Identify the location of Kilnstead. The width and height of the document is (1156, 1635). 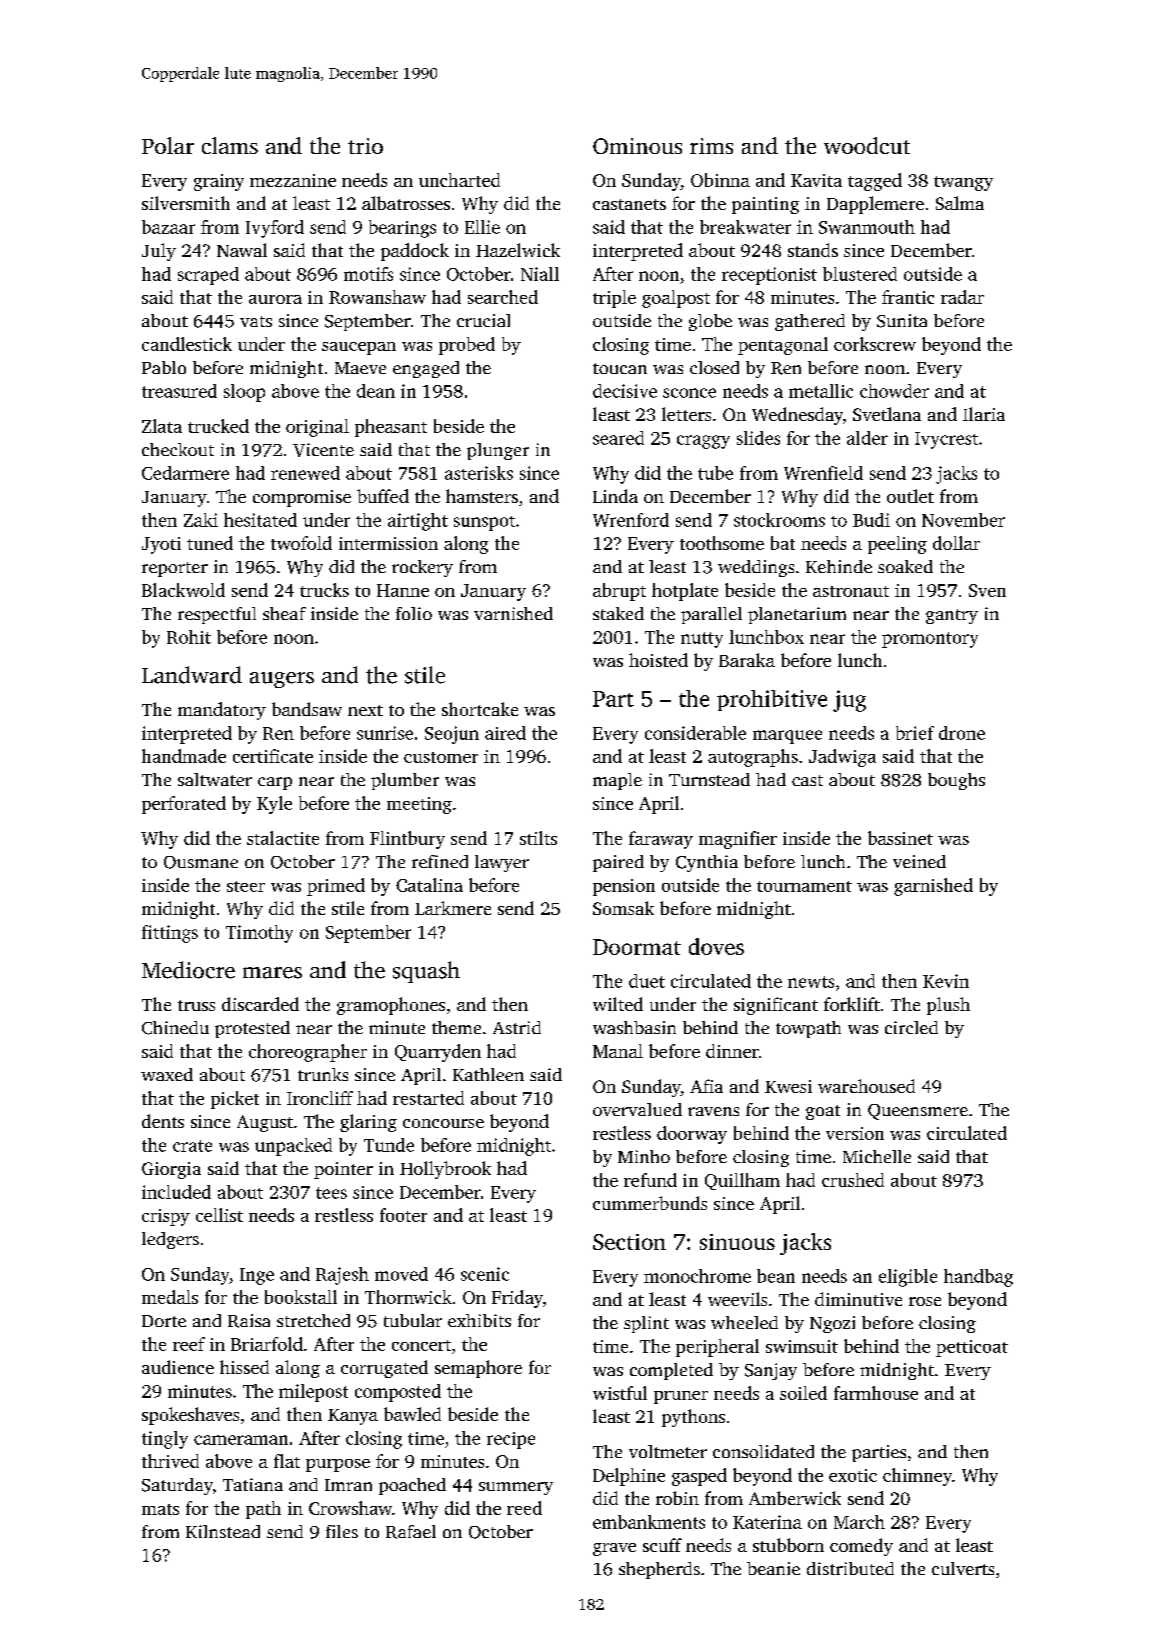
(223, 1531).
